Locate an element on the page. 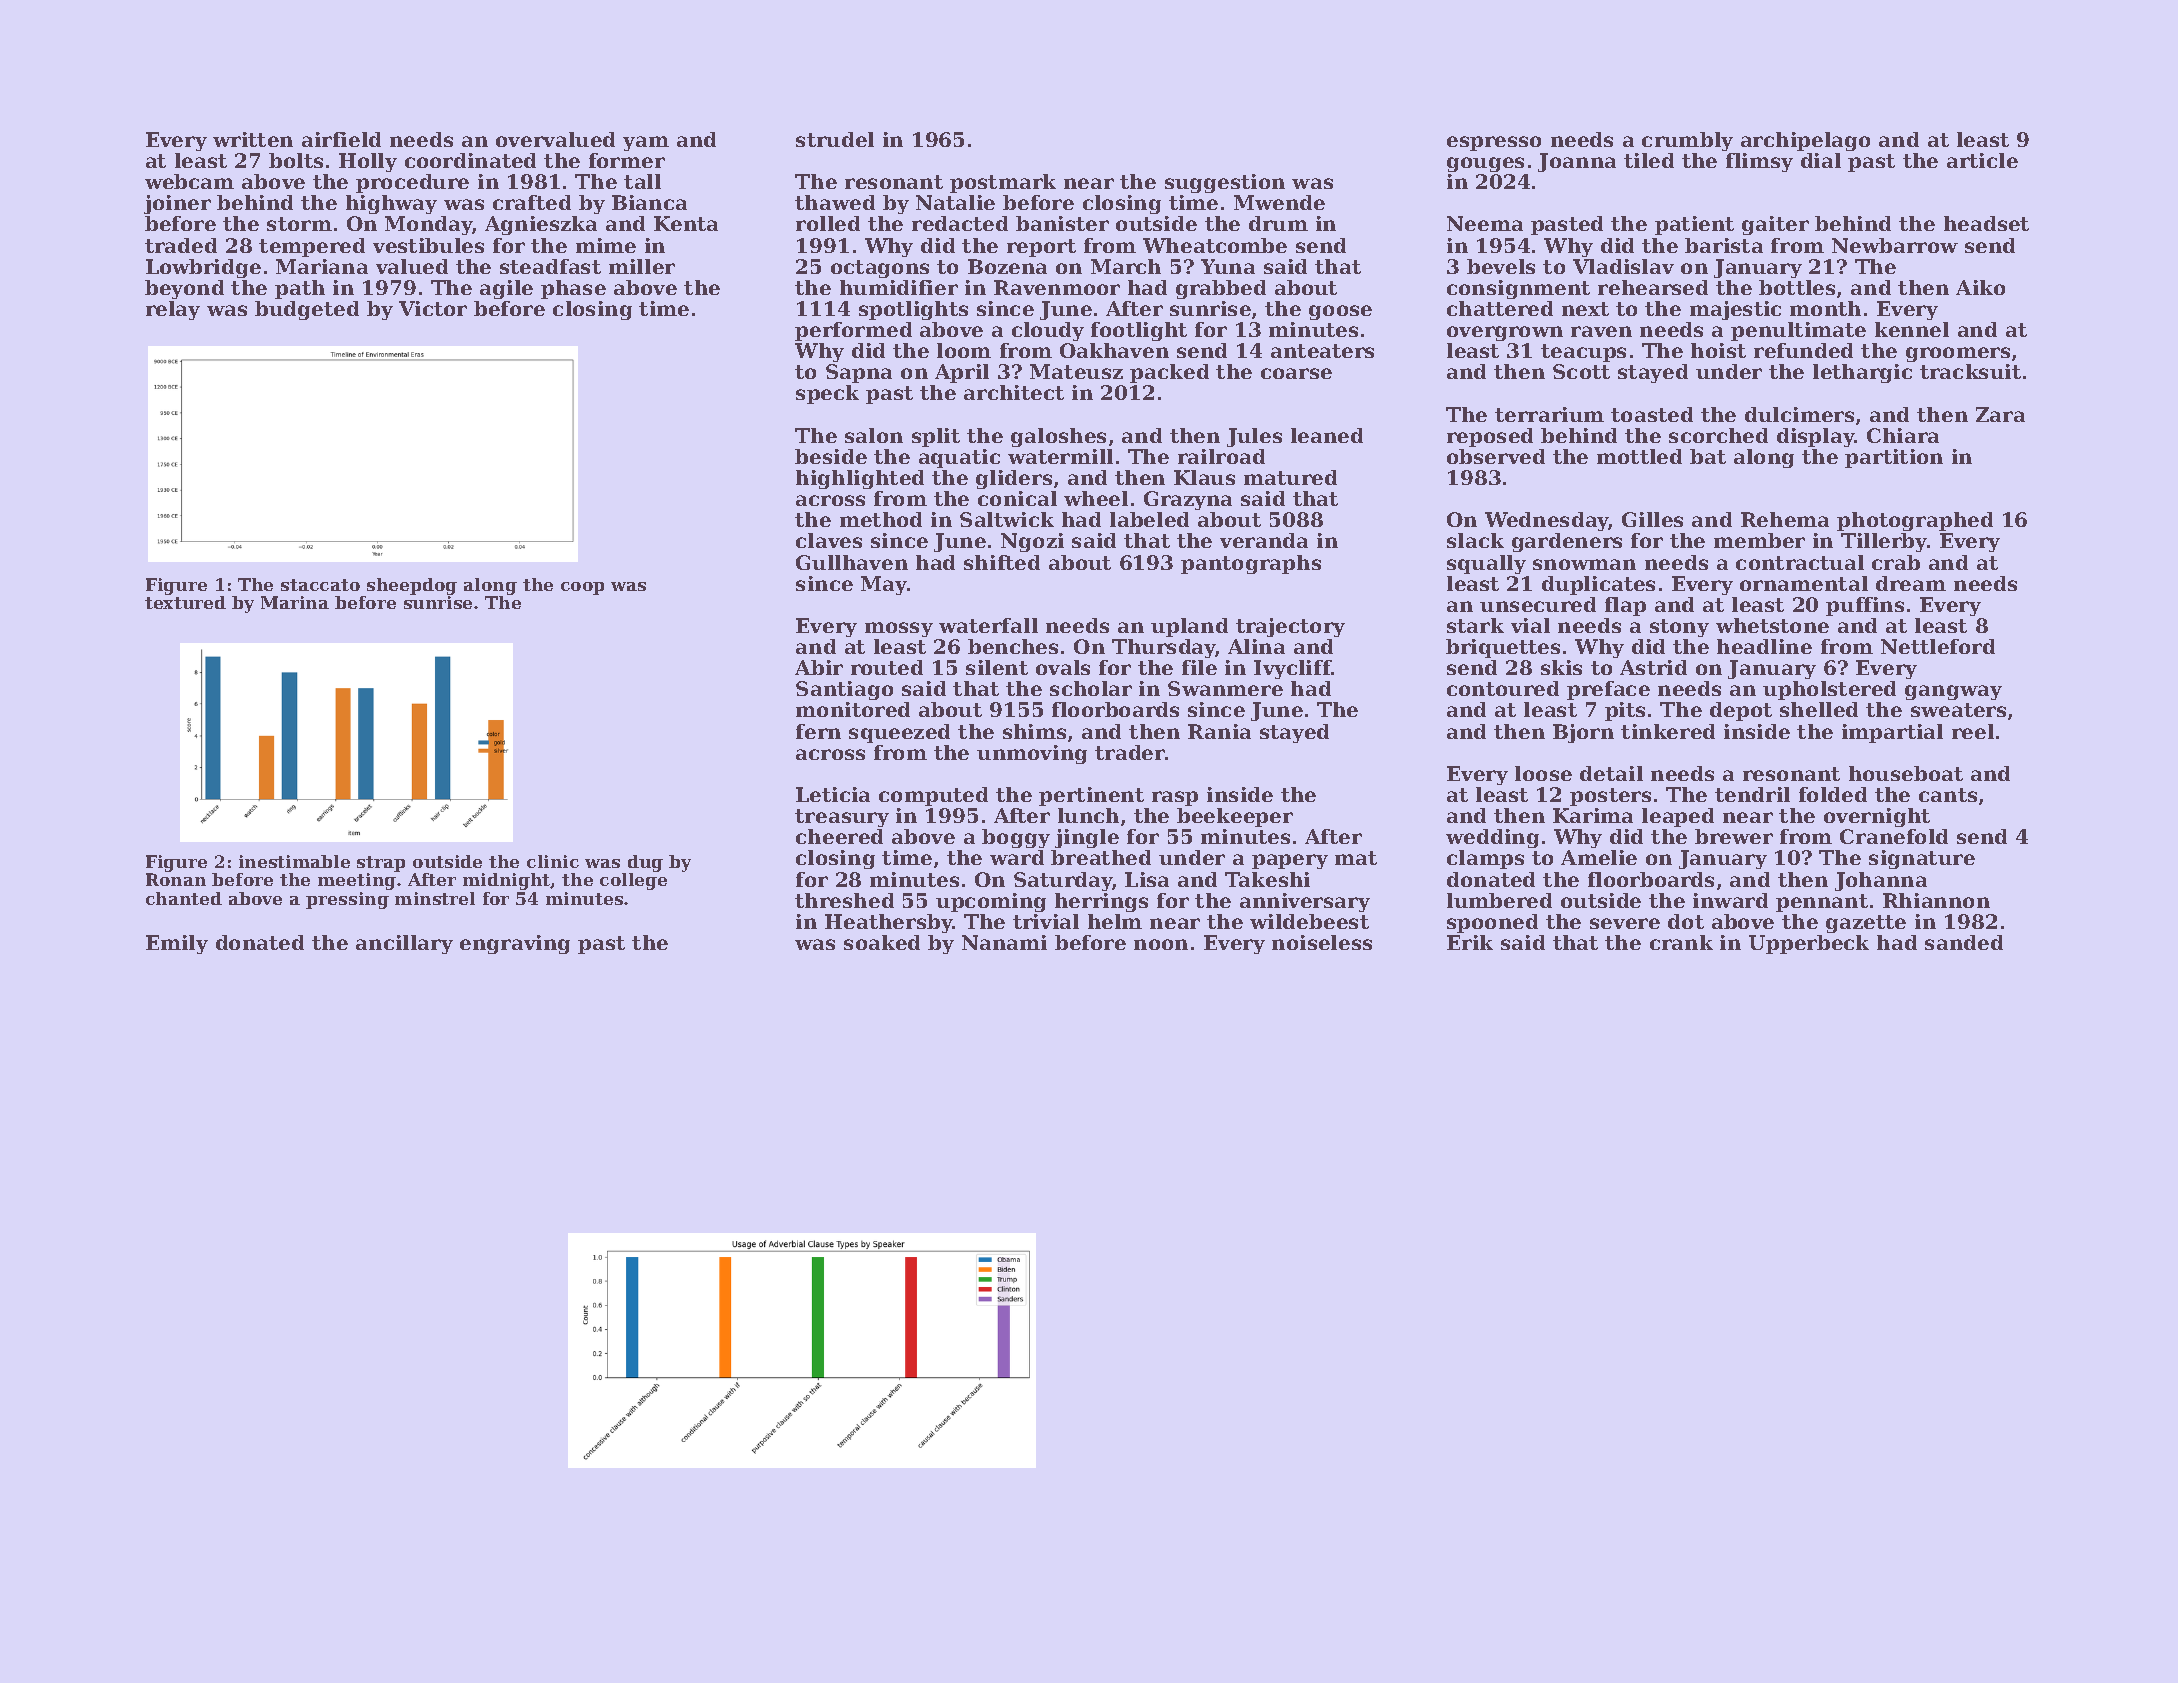 This image has height=1683, width=2178. Marina is located at coordinates (295, 602).
